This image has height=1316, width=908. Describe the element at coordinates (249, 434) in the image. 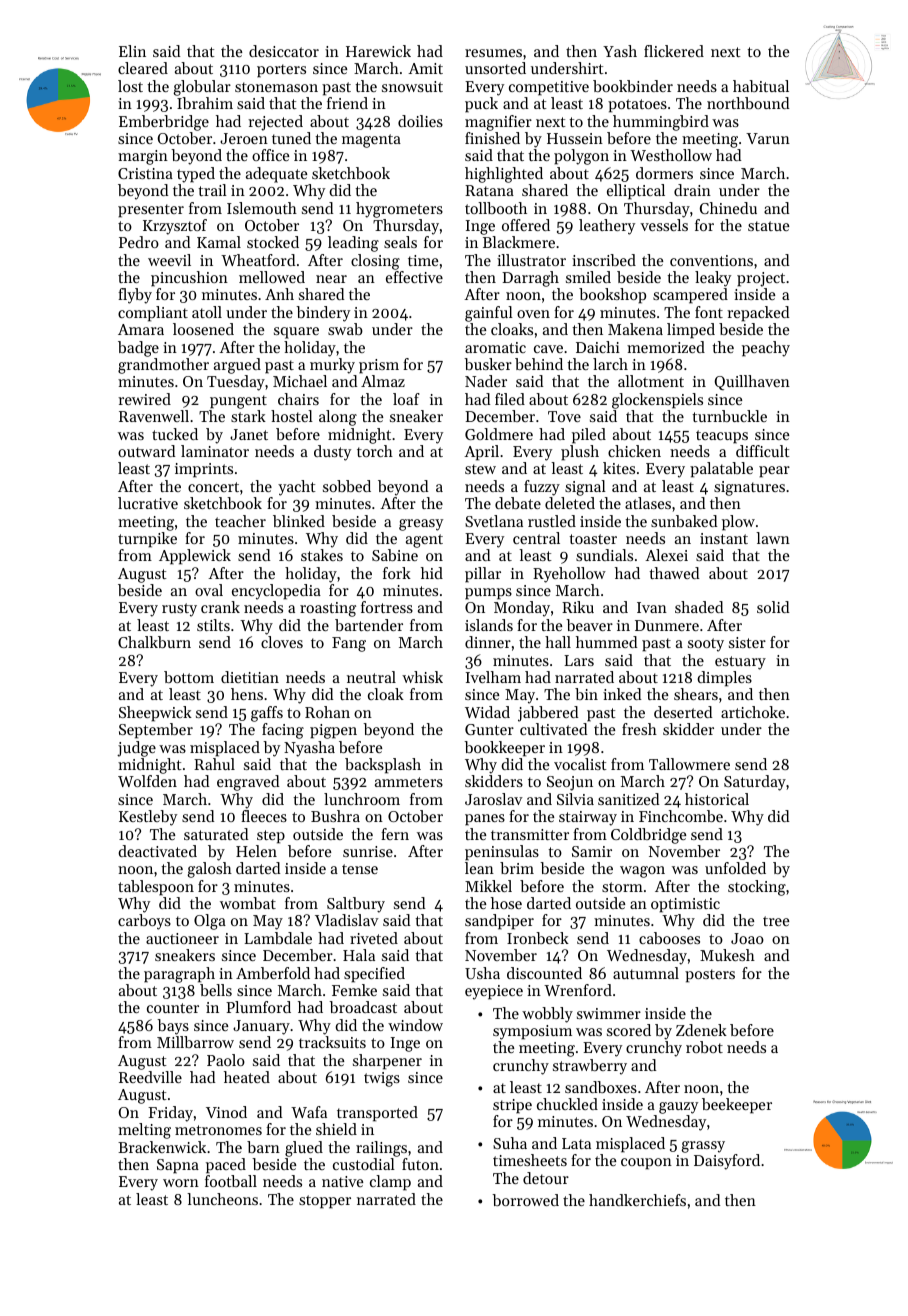

I see `Janet` at that location.
